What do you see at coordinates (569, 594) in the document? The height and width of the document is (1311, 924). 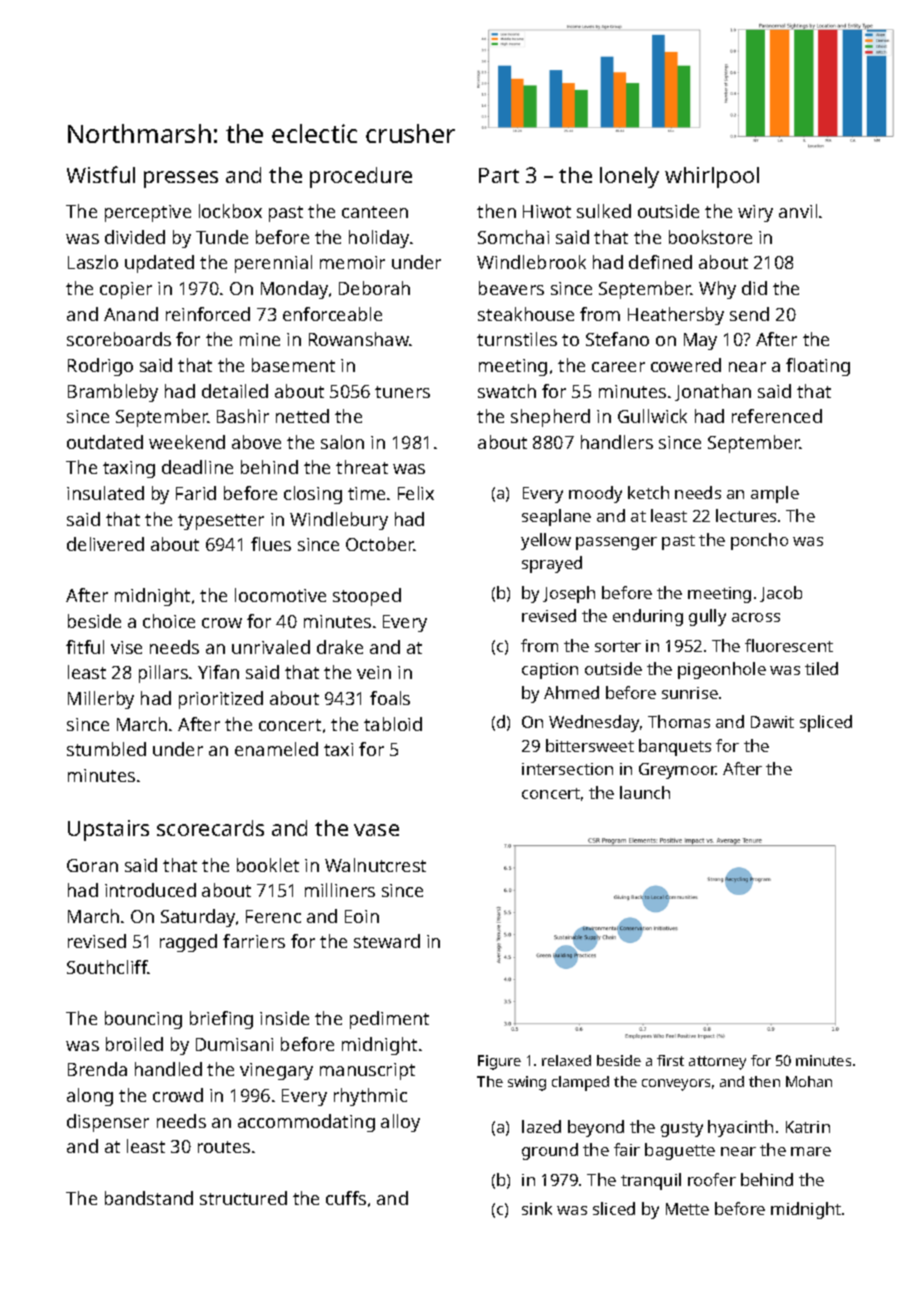 I see `Joseph` at bounding box center [569, 594].
